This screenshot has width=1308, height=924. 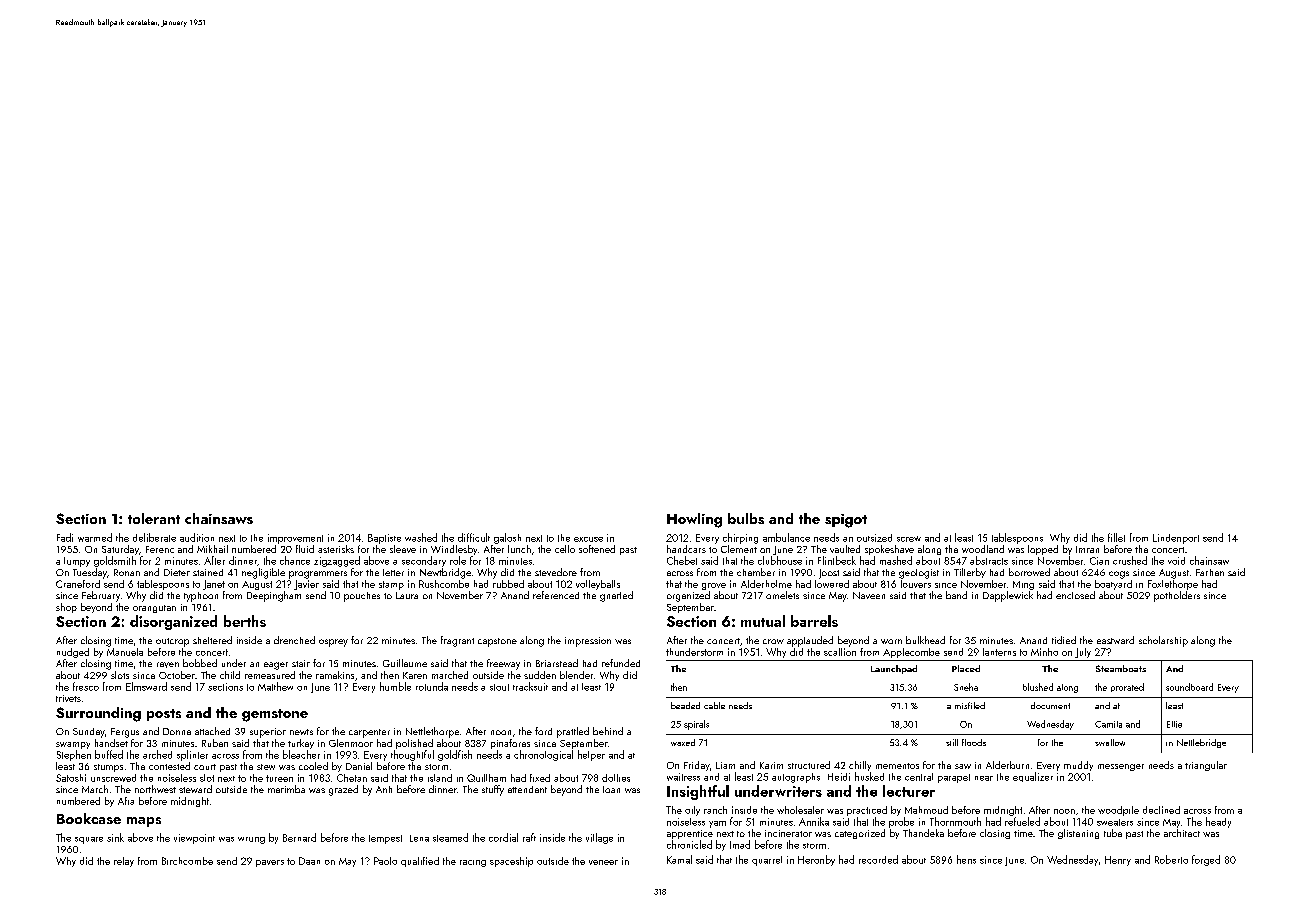 I want to click on Nettlethorpe, so click(x=432, y=732).
